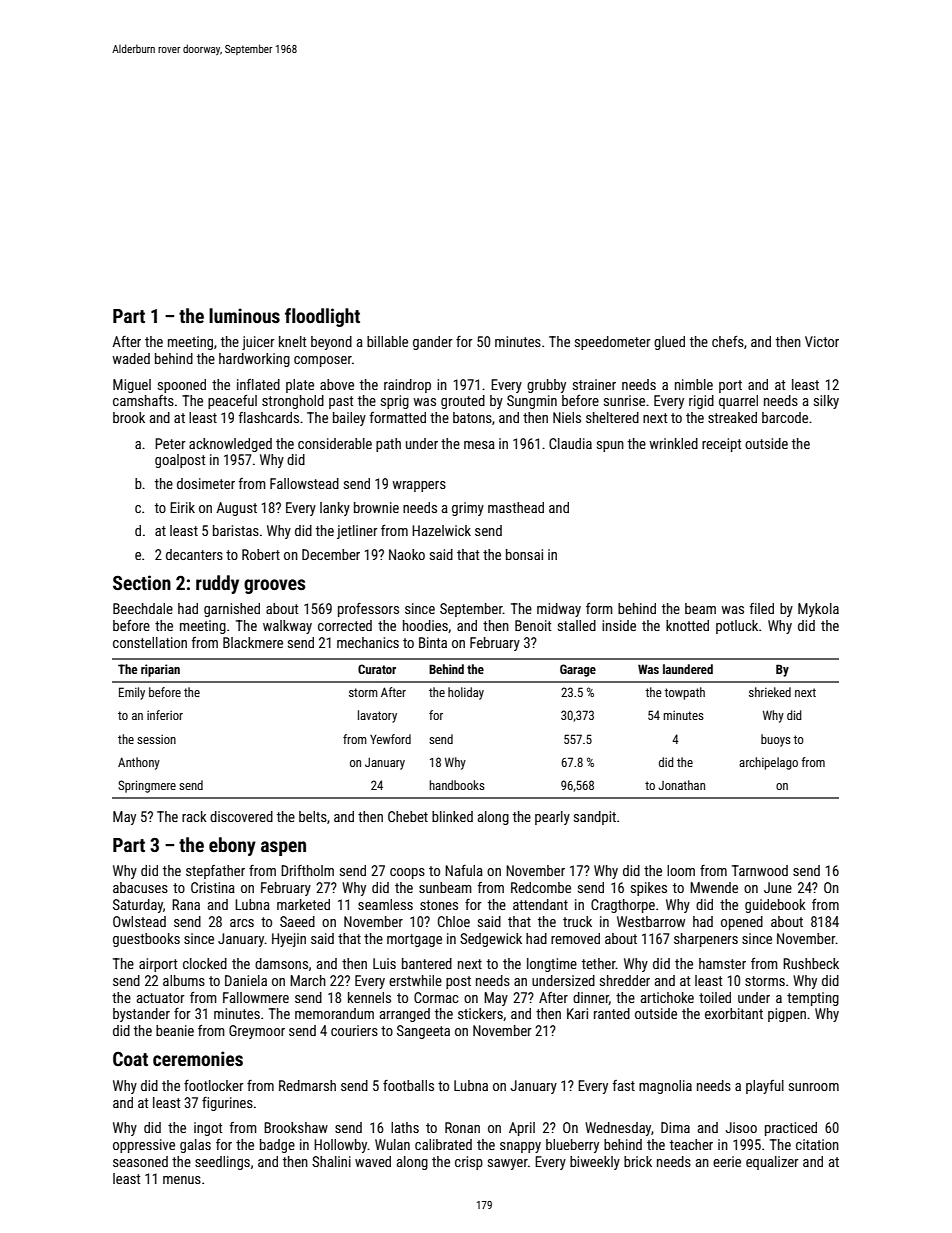  What do you see at coordinates (419, 486) in the screenshot?
I see `wrappers` at bounding box center [419, 486].
